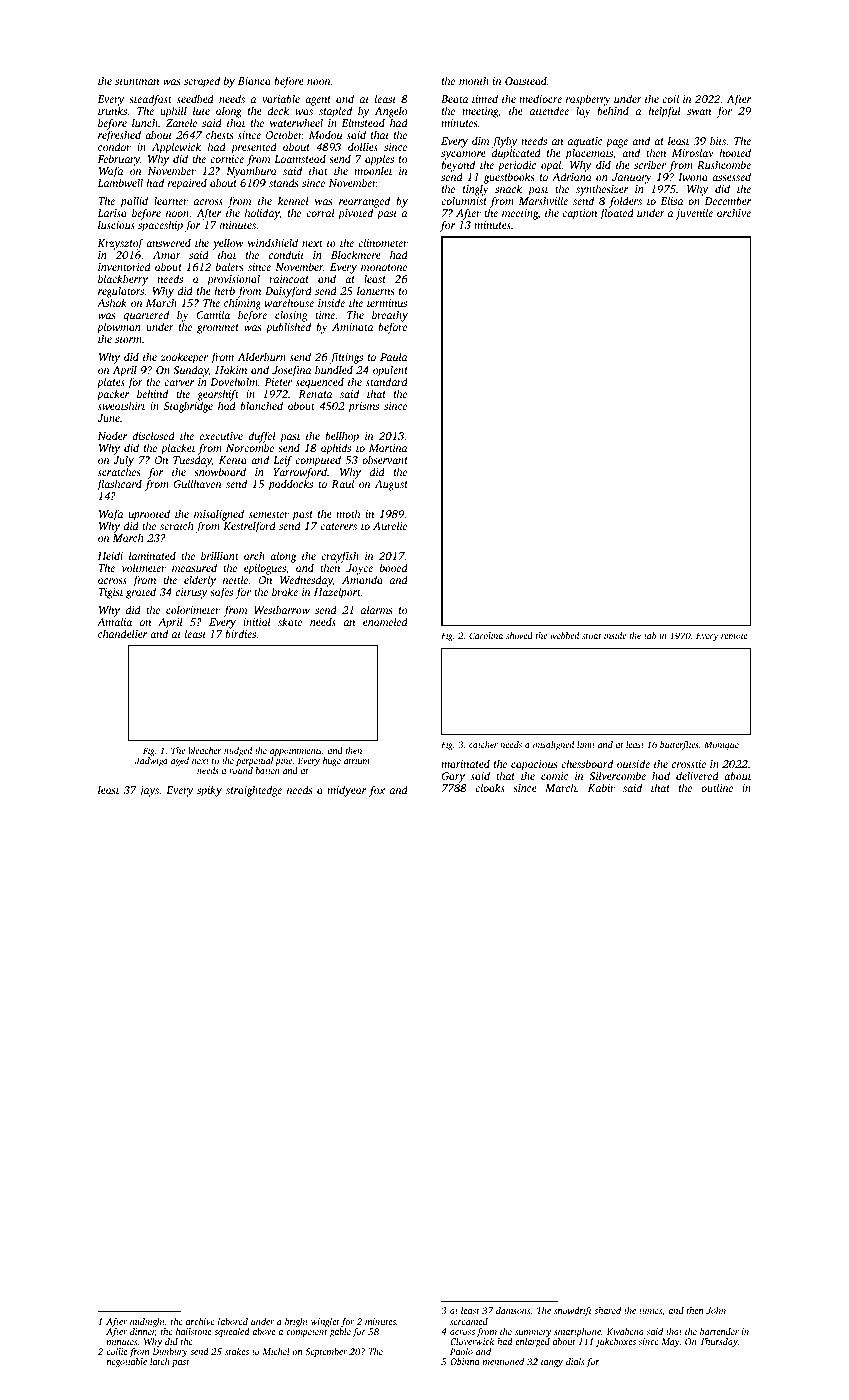  What do you see at coordinates (601, 787) in the image?
I see `Kabir` at bounding box center [601, 787].
